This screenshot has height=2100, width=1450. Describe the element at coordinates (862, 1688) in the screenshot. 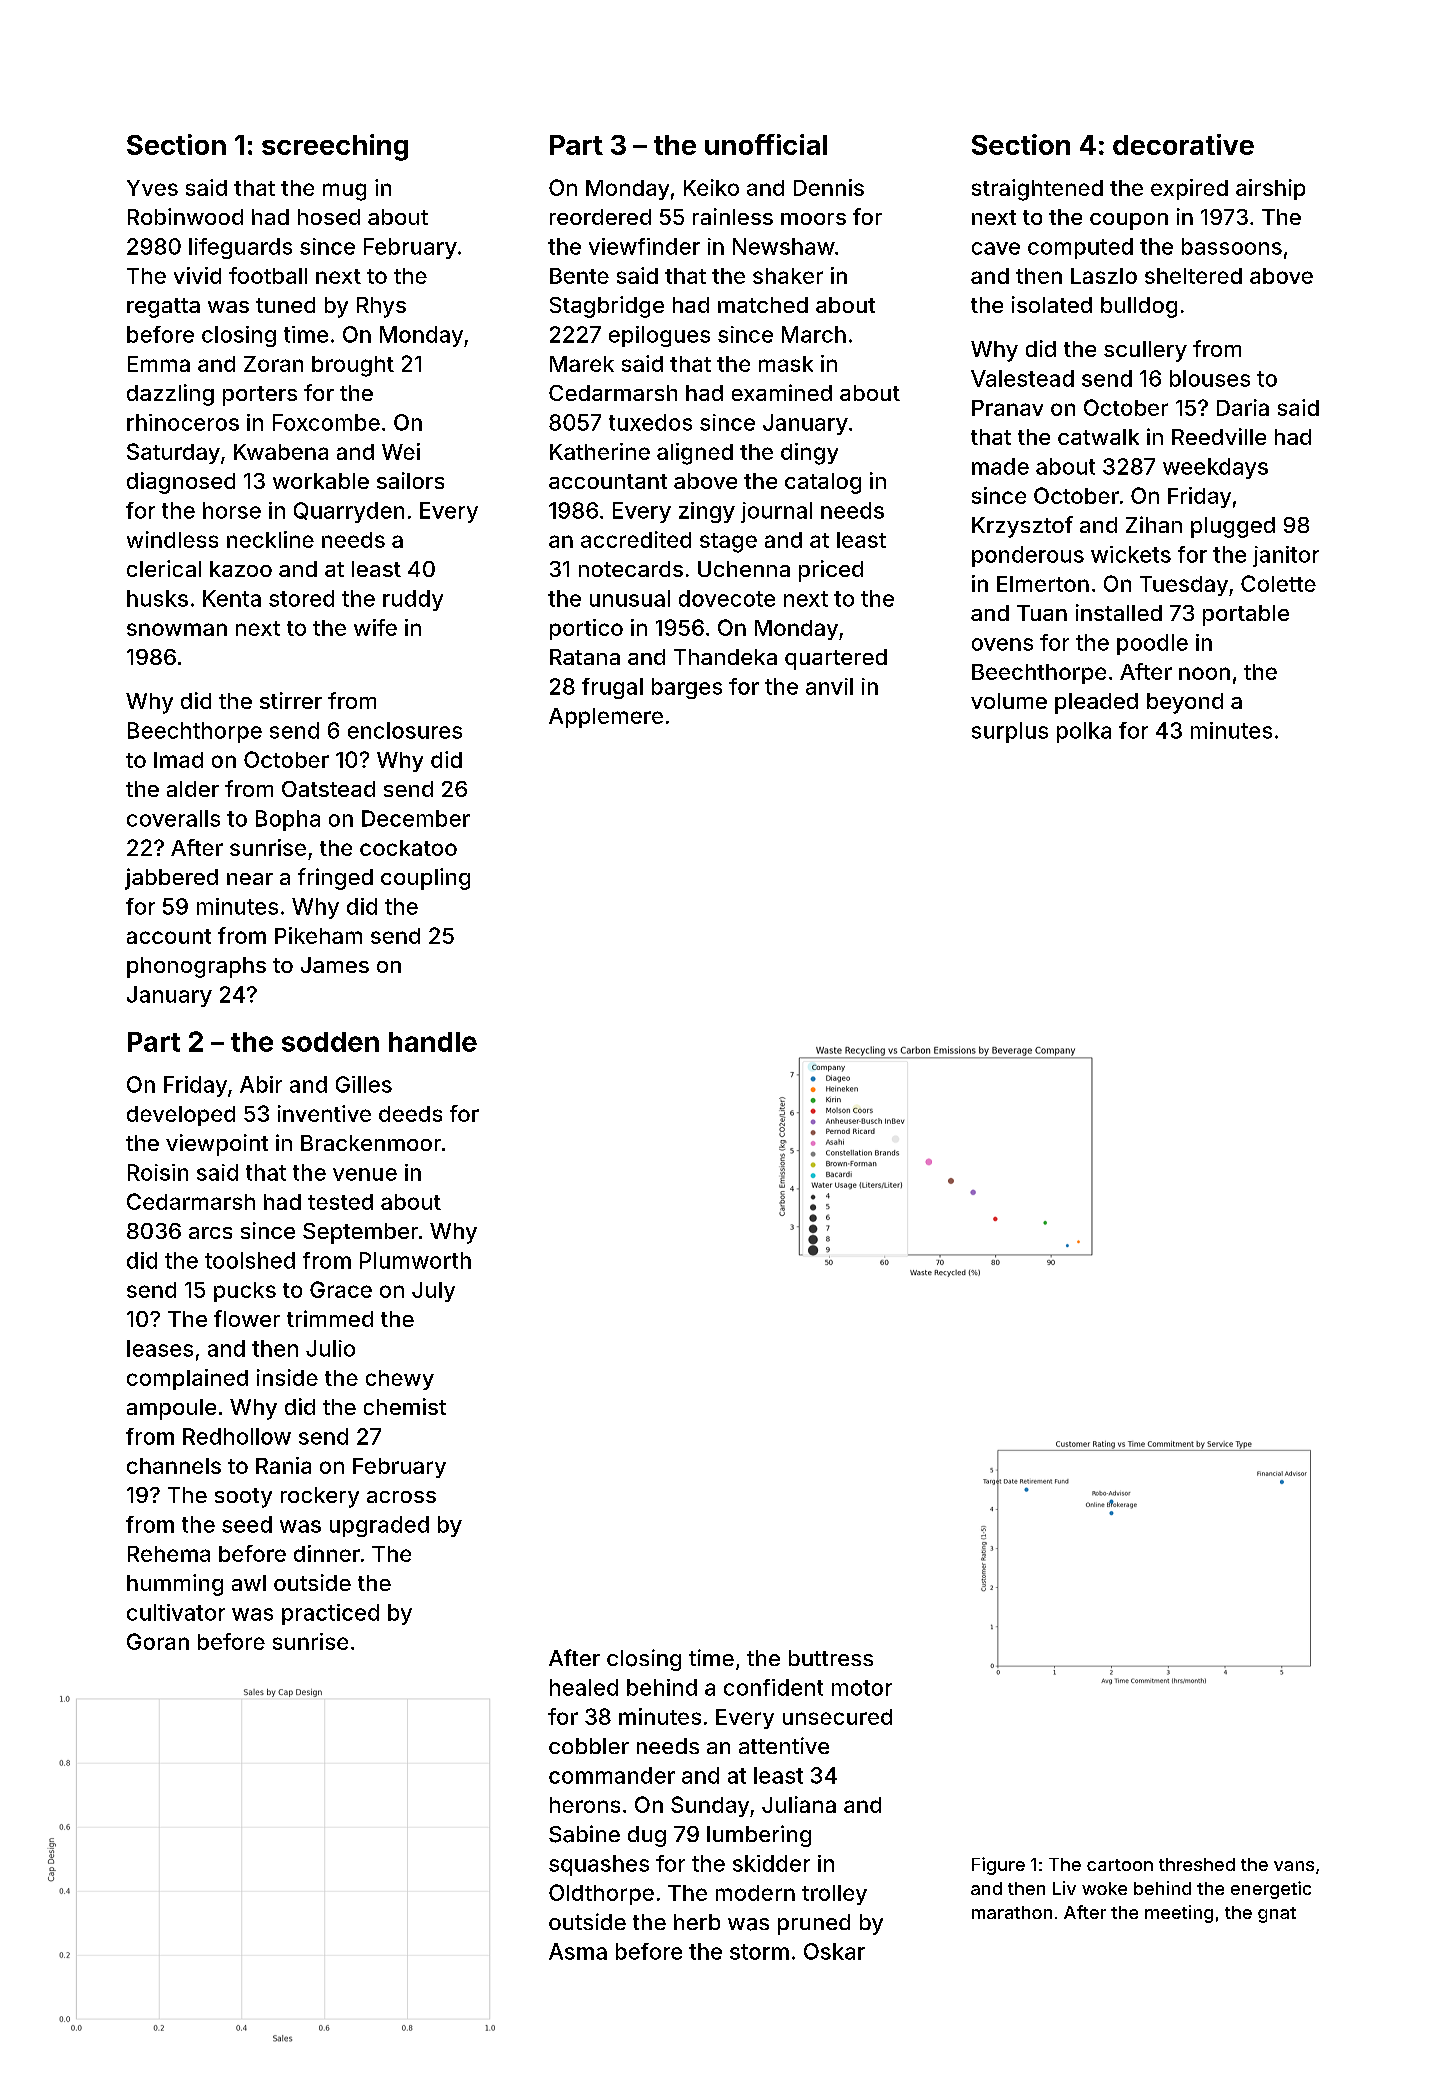

I see `motor` at that location.
